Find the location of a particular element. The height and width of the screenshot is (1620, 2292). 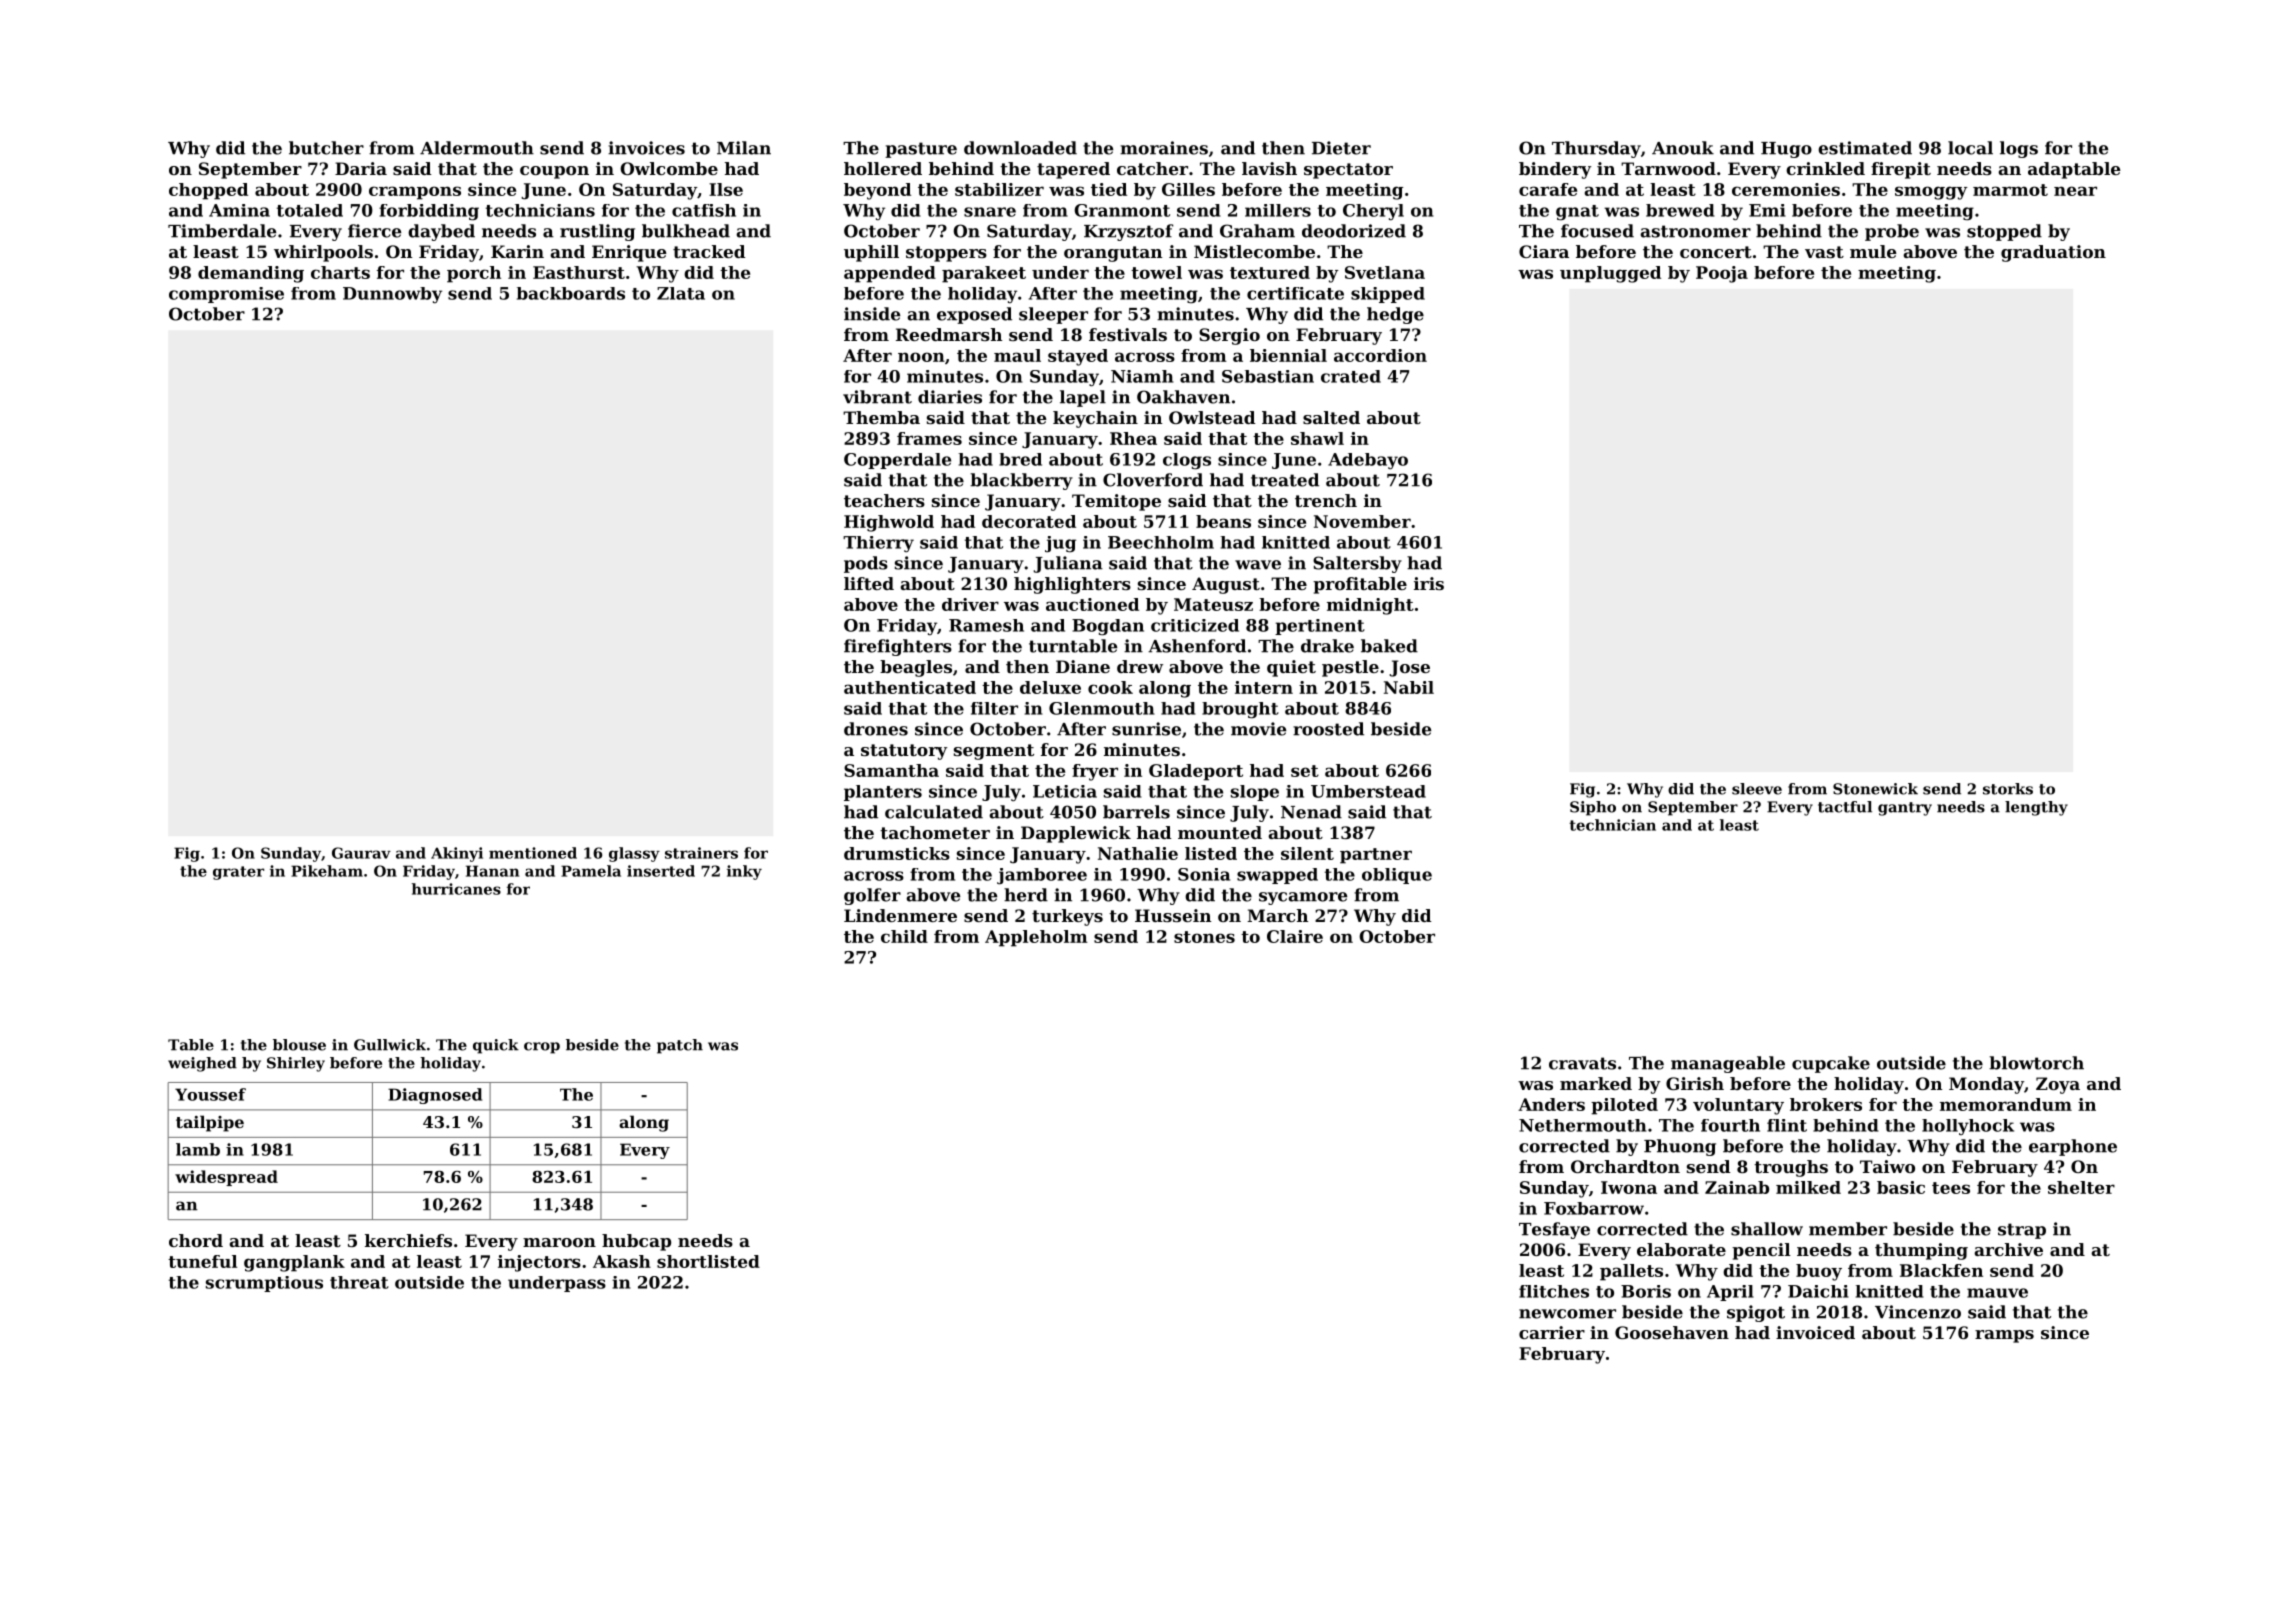

Umberstead is located at coordinates (1368, 791).
